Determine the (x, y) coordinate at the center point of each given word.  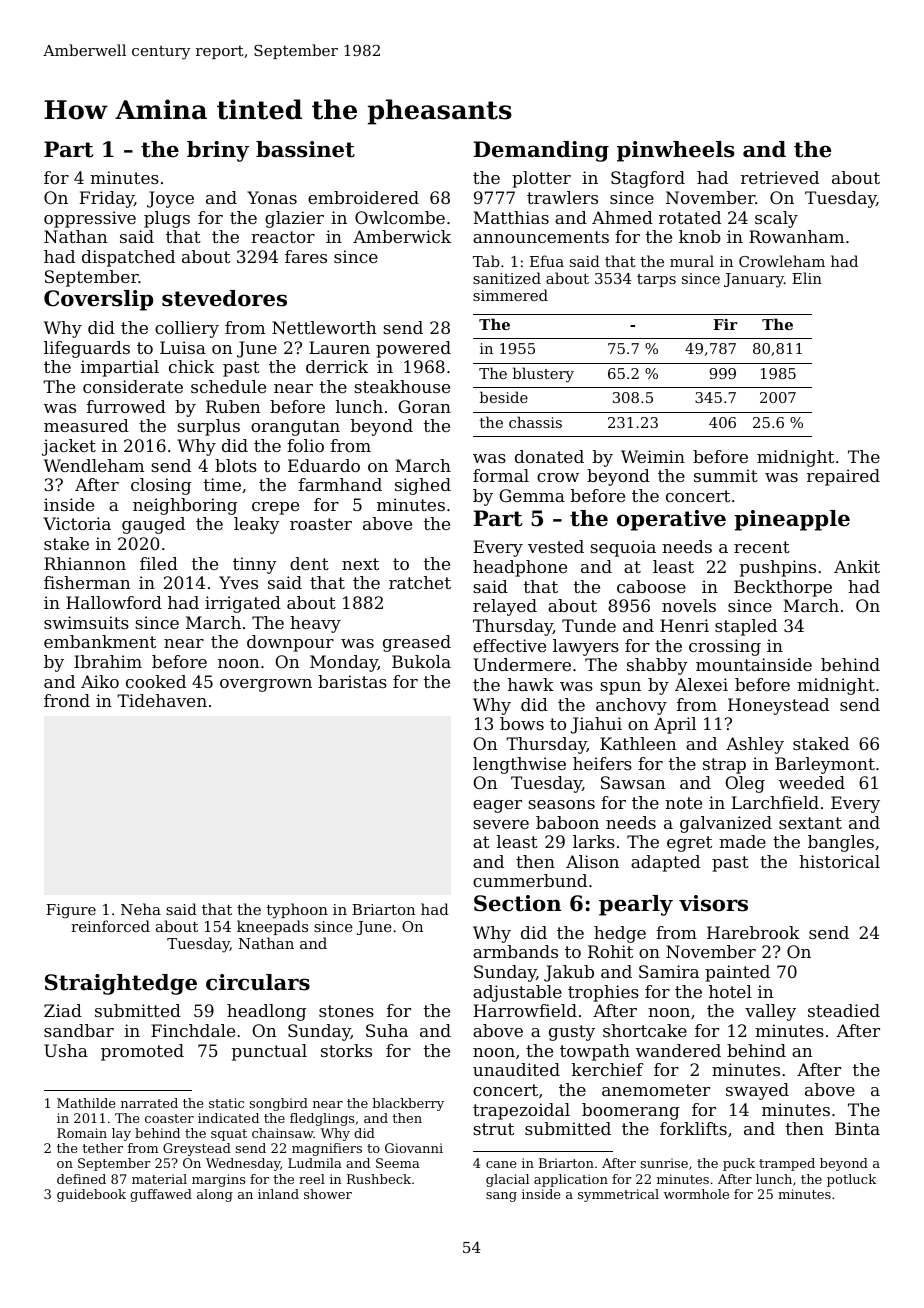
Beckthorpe (783, 588)
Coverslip (98, 300)
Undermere (522, 664)
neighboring (185, 506)
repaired (843, 477)
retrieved (780, 177)
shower (328, 1194)
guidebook (91, 1195)
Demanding (541, 151)
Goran (424, 406)
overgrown (266, 685)
